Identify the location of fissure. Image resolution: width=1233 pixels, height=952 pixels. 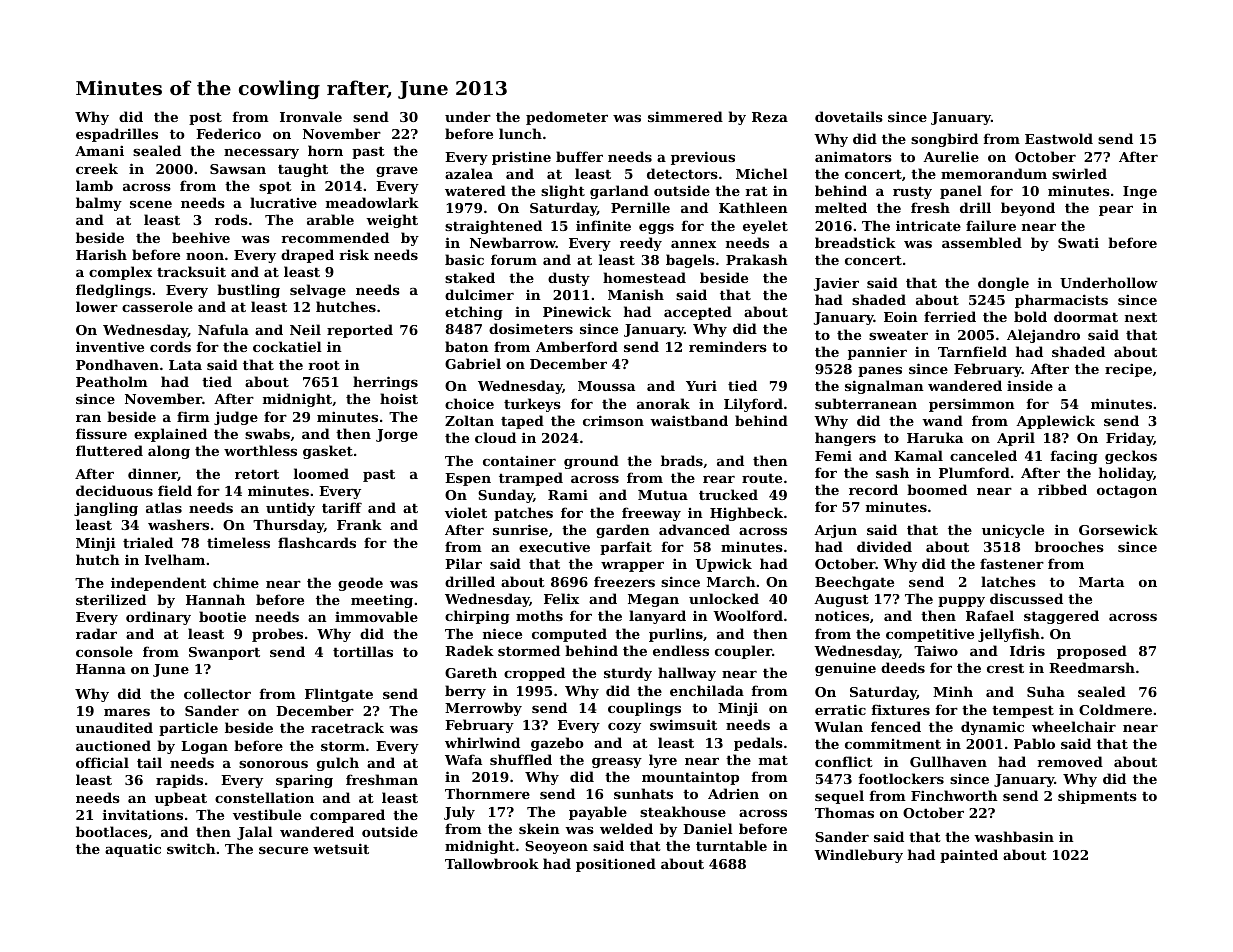
(101, 433).
